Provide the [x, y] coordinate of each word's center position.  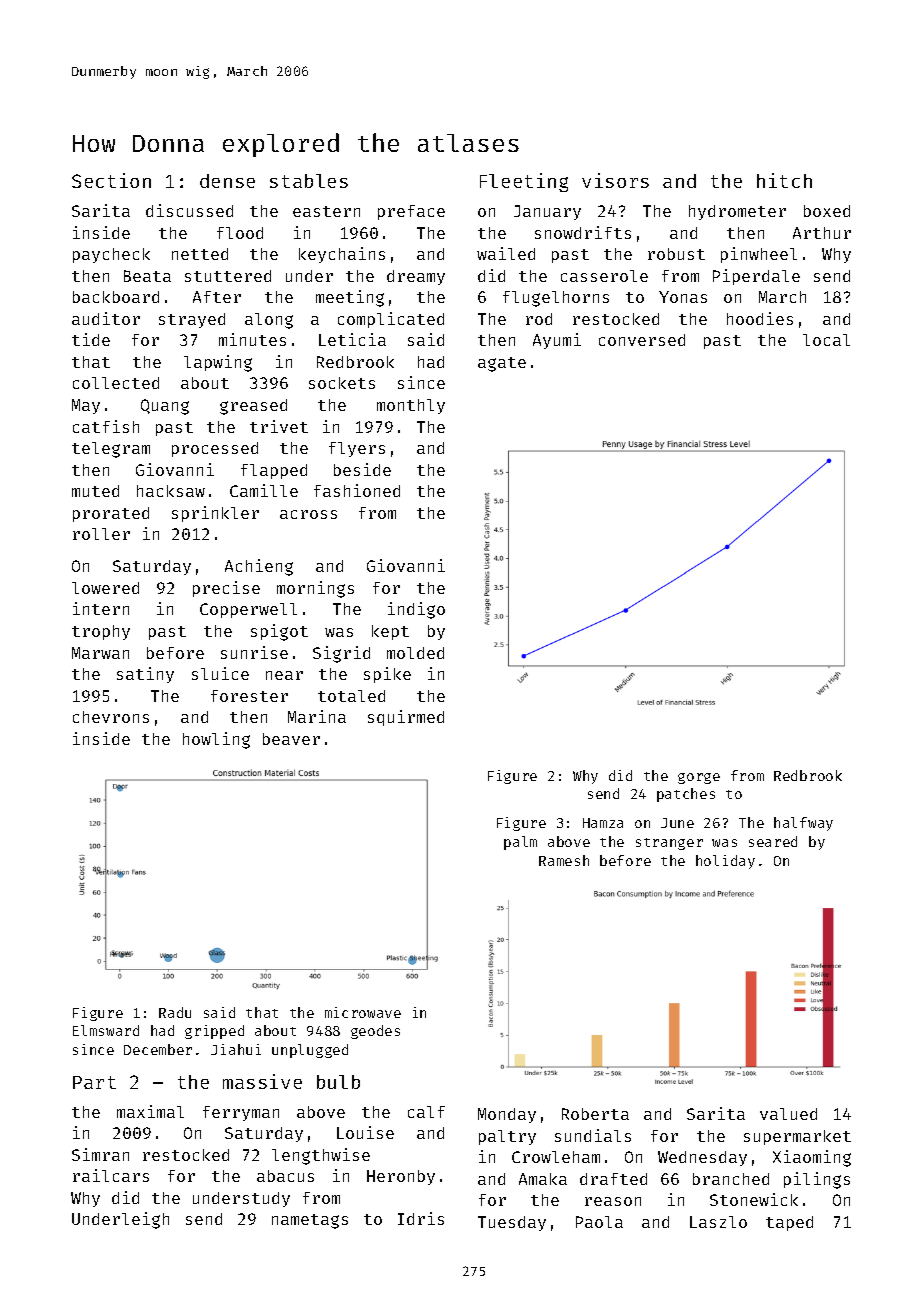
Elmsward [106, 1030]
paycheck [111, 255]
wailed [506, 253]
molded [415, 653]
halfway [803, 824]
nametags [310, 1221]
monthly [411, 406]
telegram [111, 450]
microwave [363, 1012]
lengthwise [321, 1156]
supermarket [797, 1137]
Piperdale [756, 277]
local [826, 340]
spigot [279, 632]
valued [788, 1114]
